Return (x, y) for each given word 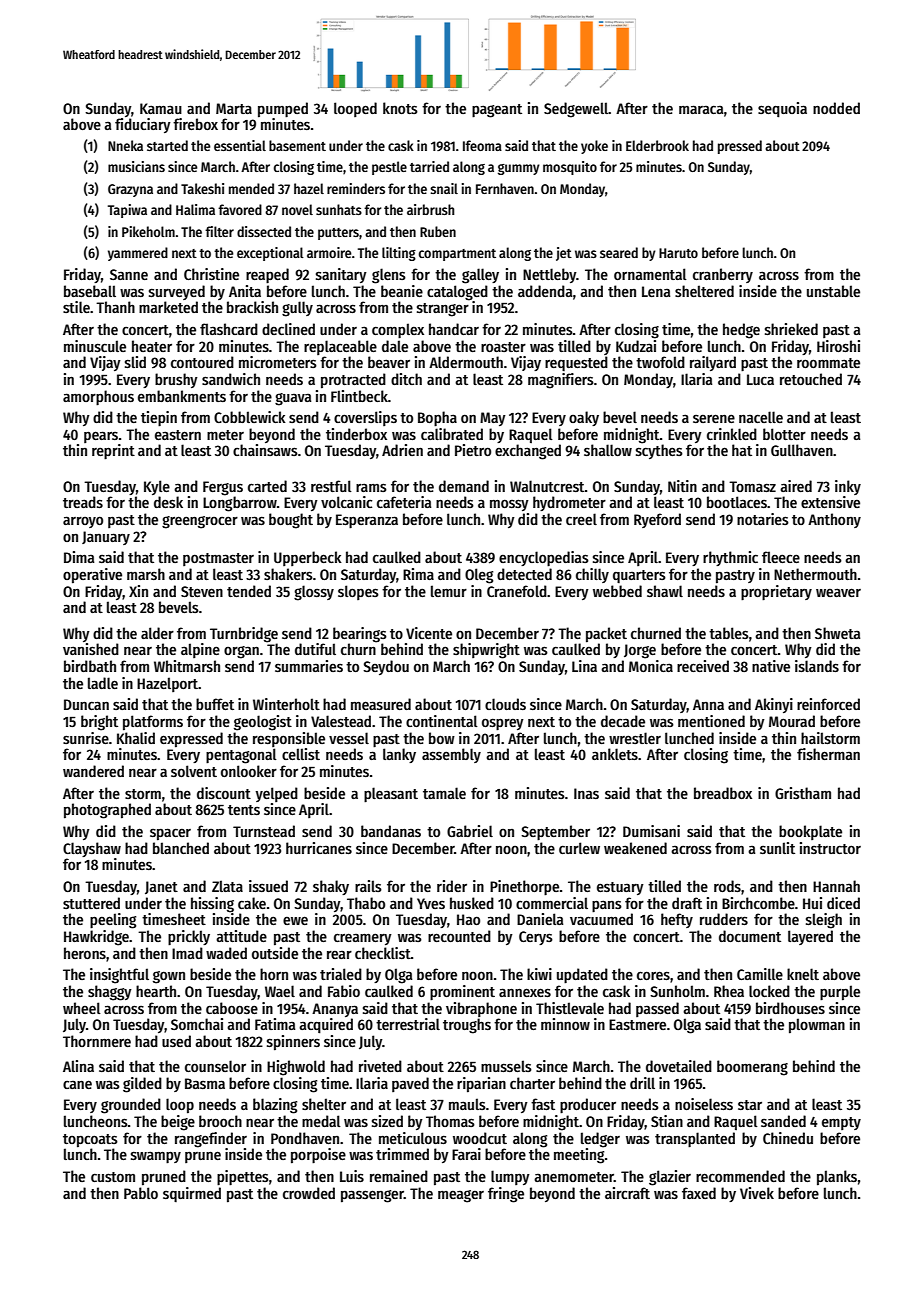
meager (461, 1196)
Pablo (141, 1193)
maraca (701, 109)
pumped (283, 109)
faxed (699, 1193)
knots (400, 108)
